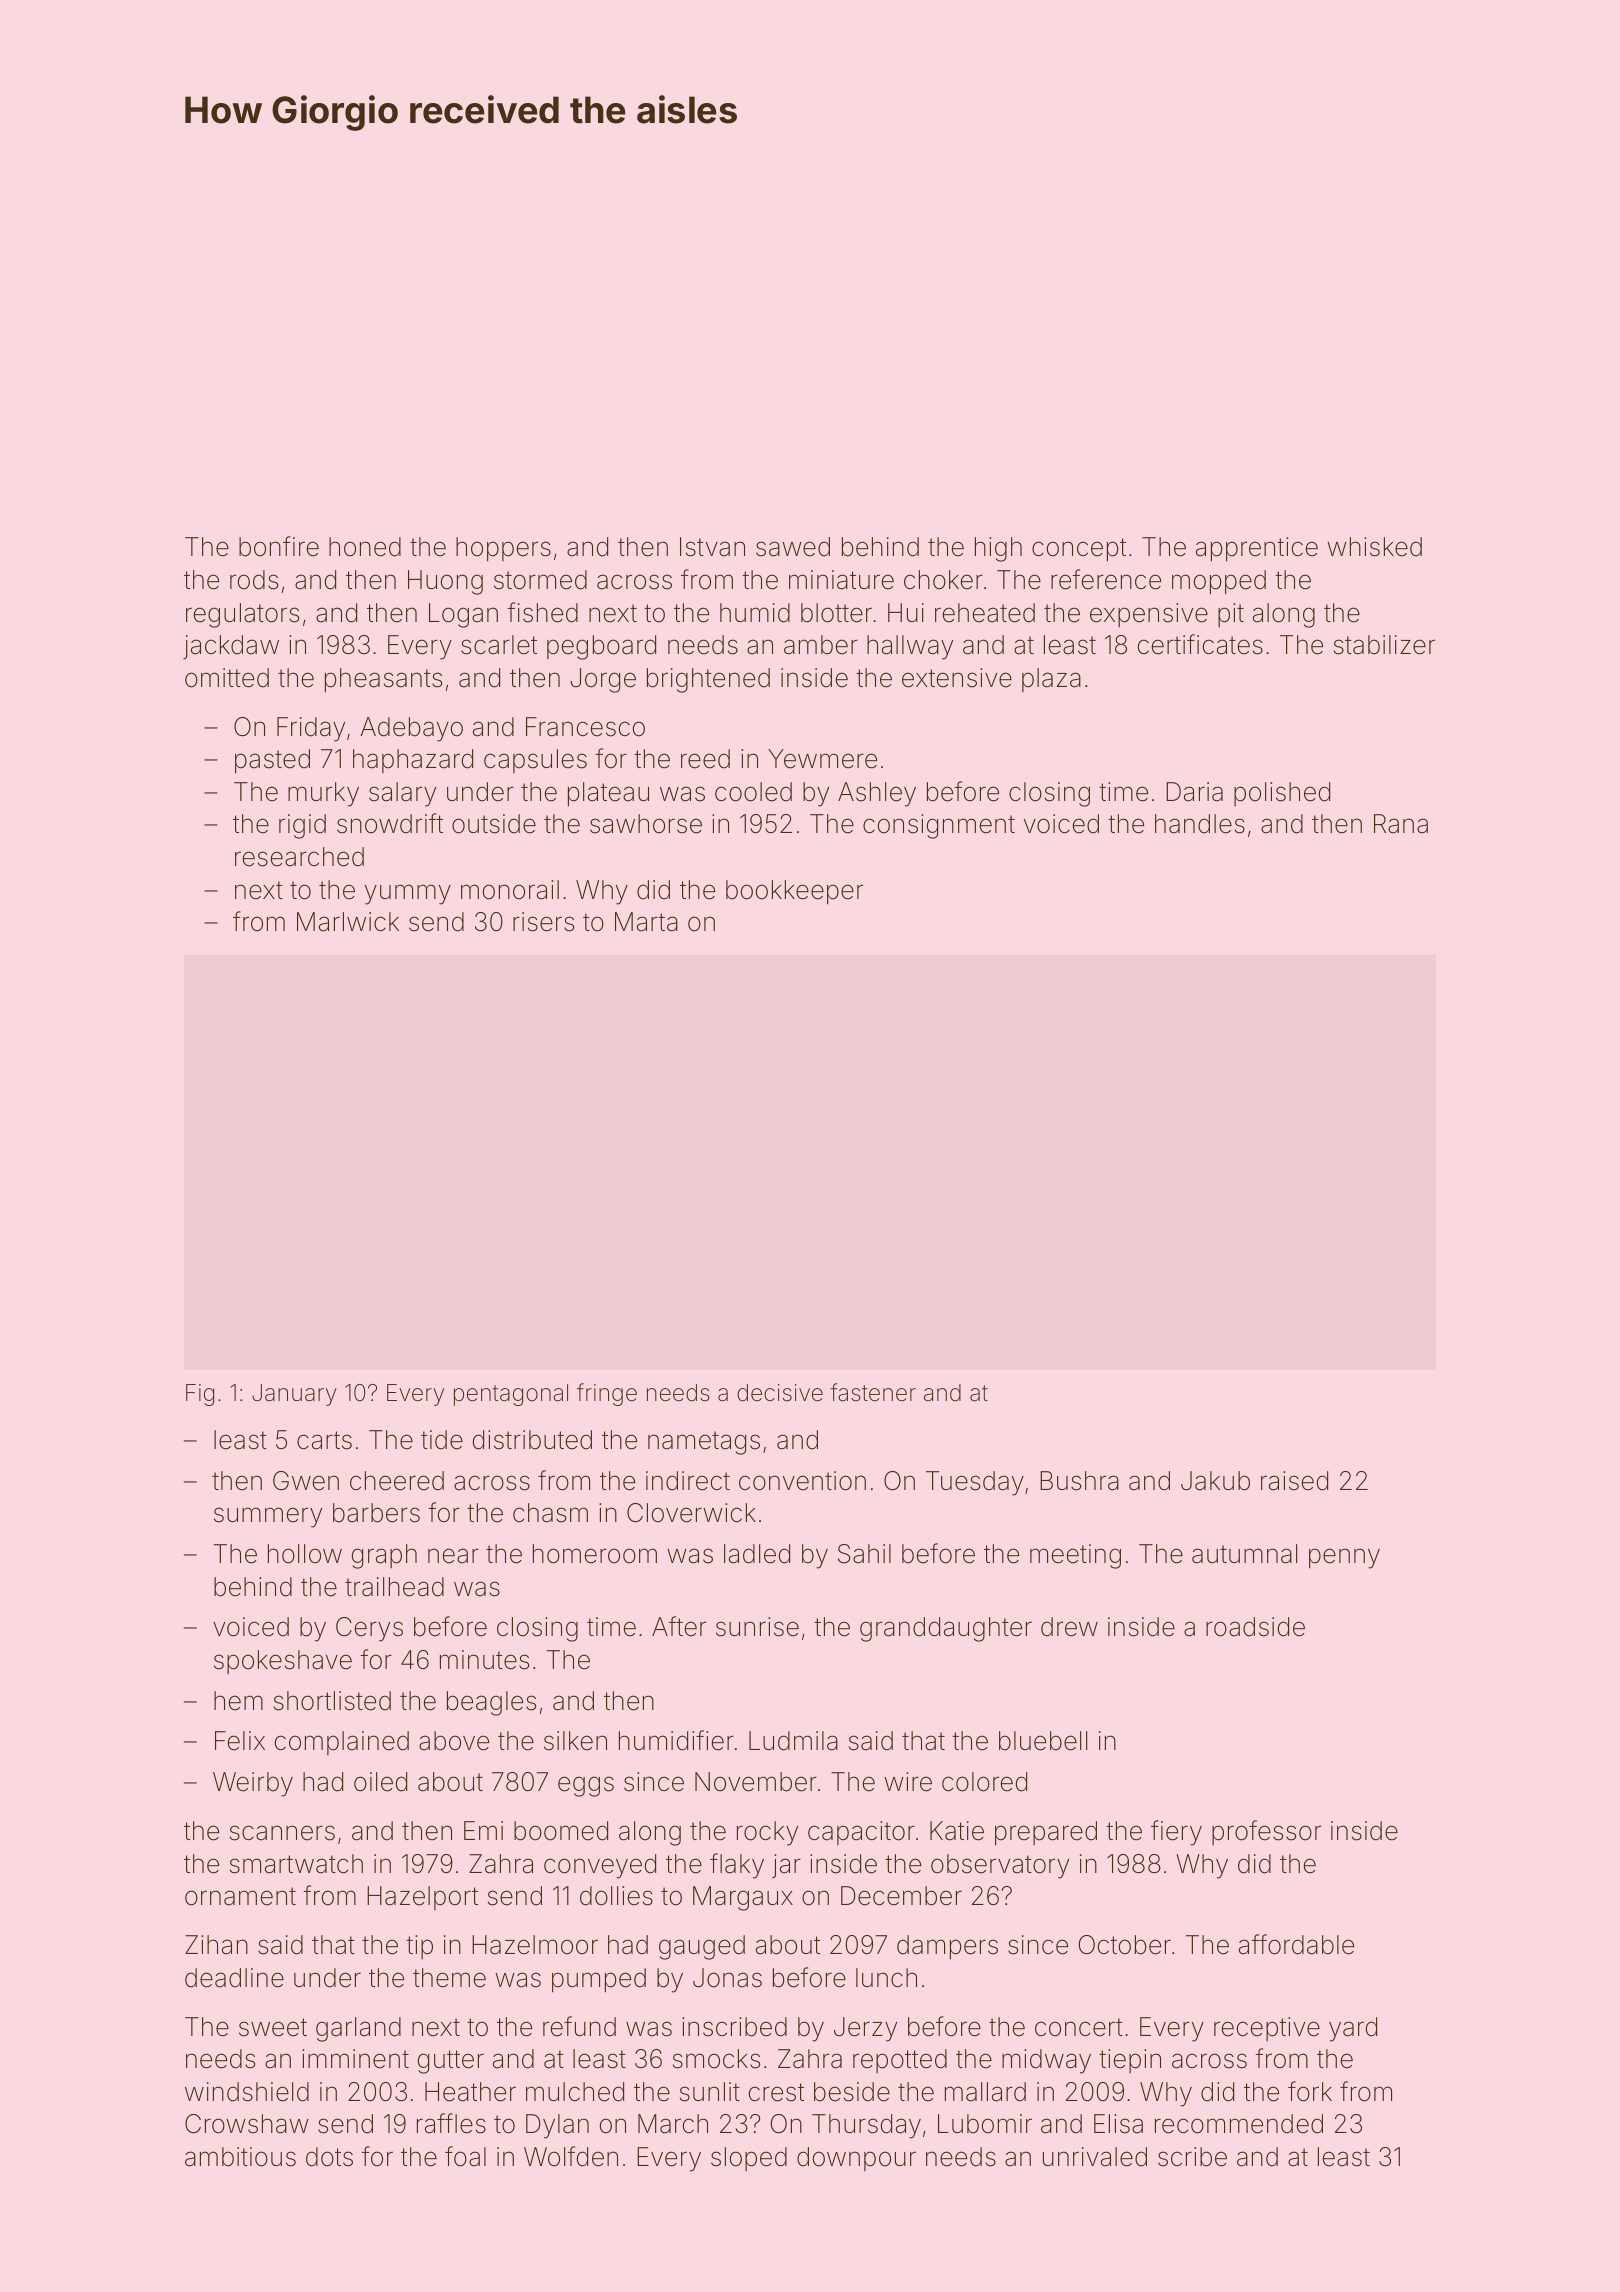 This screenshot has height=2292, width=1620. Describe the element at coordinates (348, 922) in the screenshot. I see `Marlwick` at that location.
